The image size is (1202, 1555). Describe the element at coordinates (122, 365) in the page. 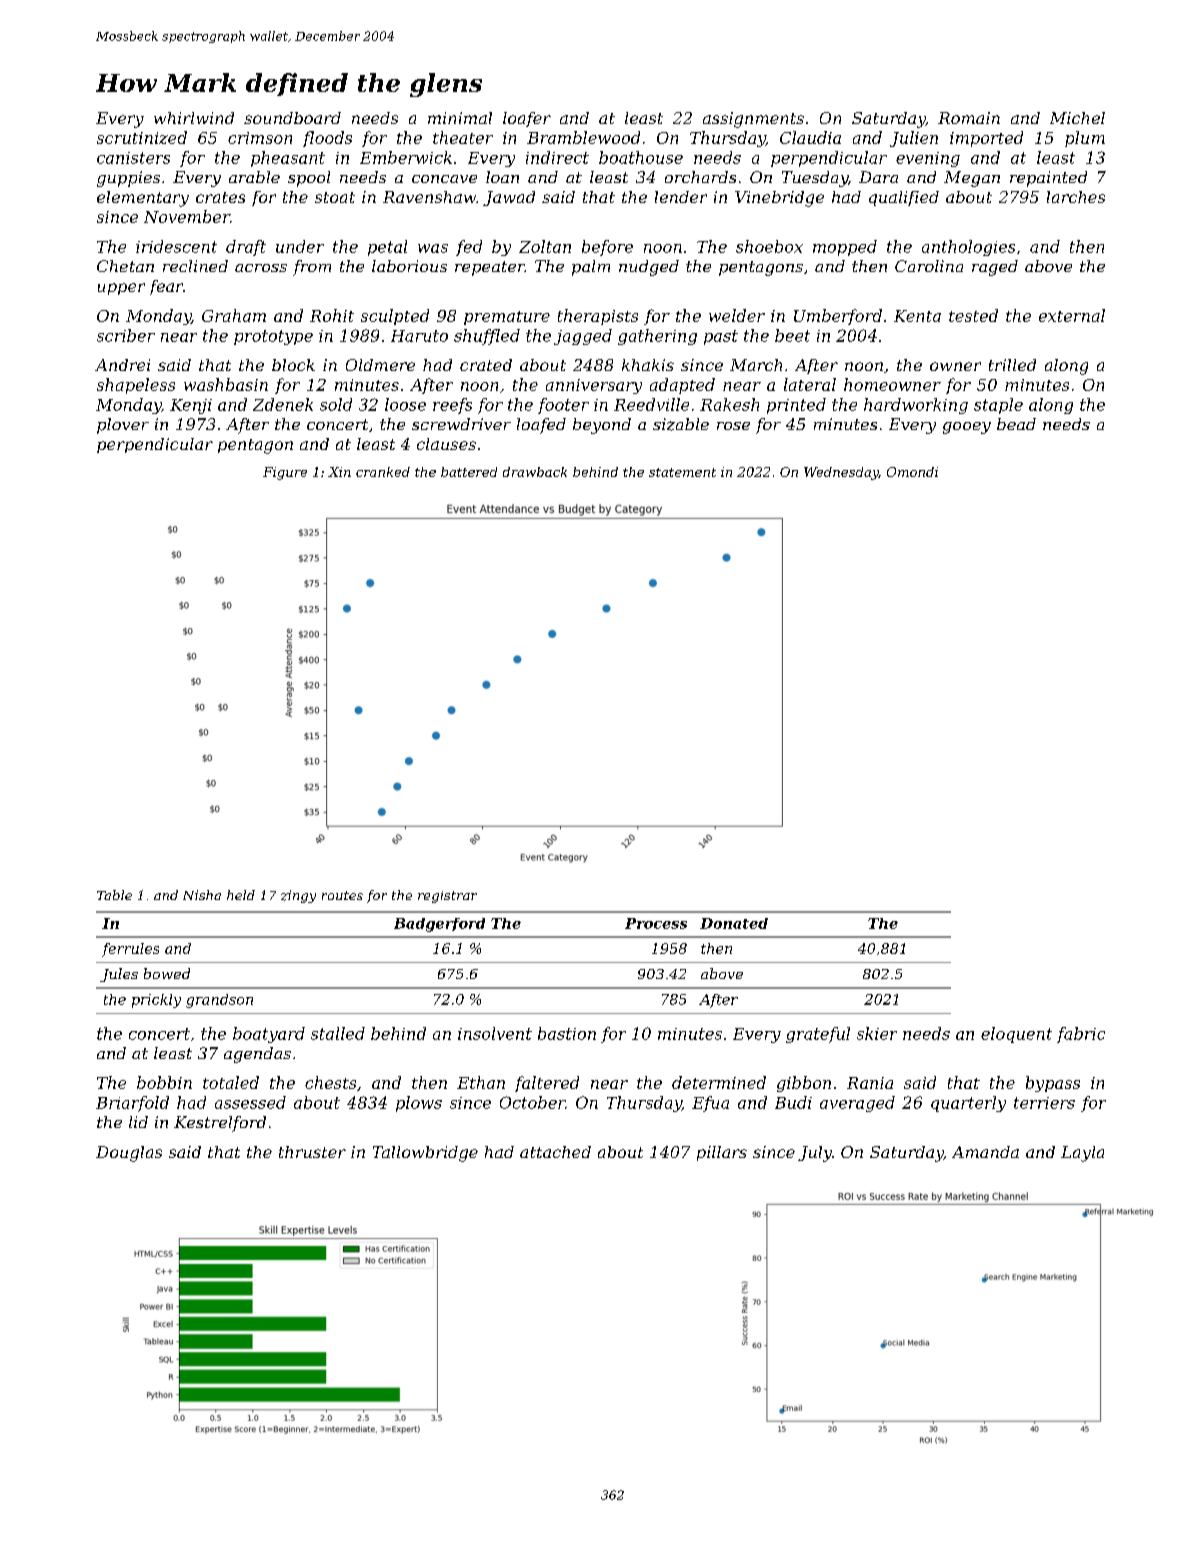

I see `Andrei` at that location.
